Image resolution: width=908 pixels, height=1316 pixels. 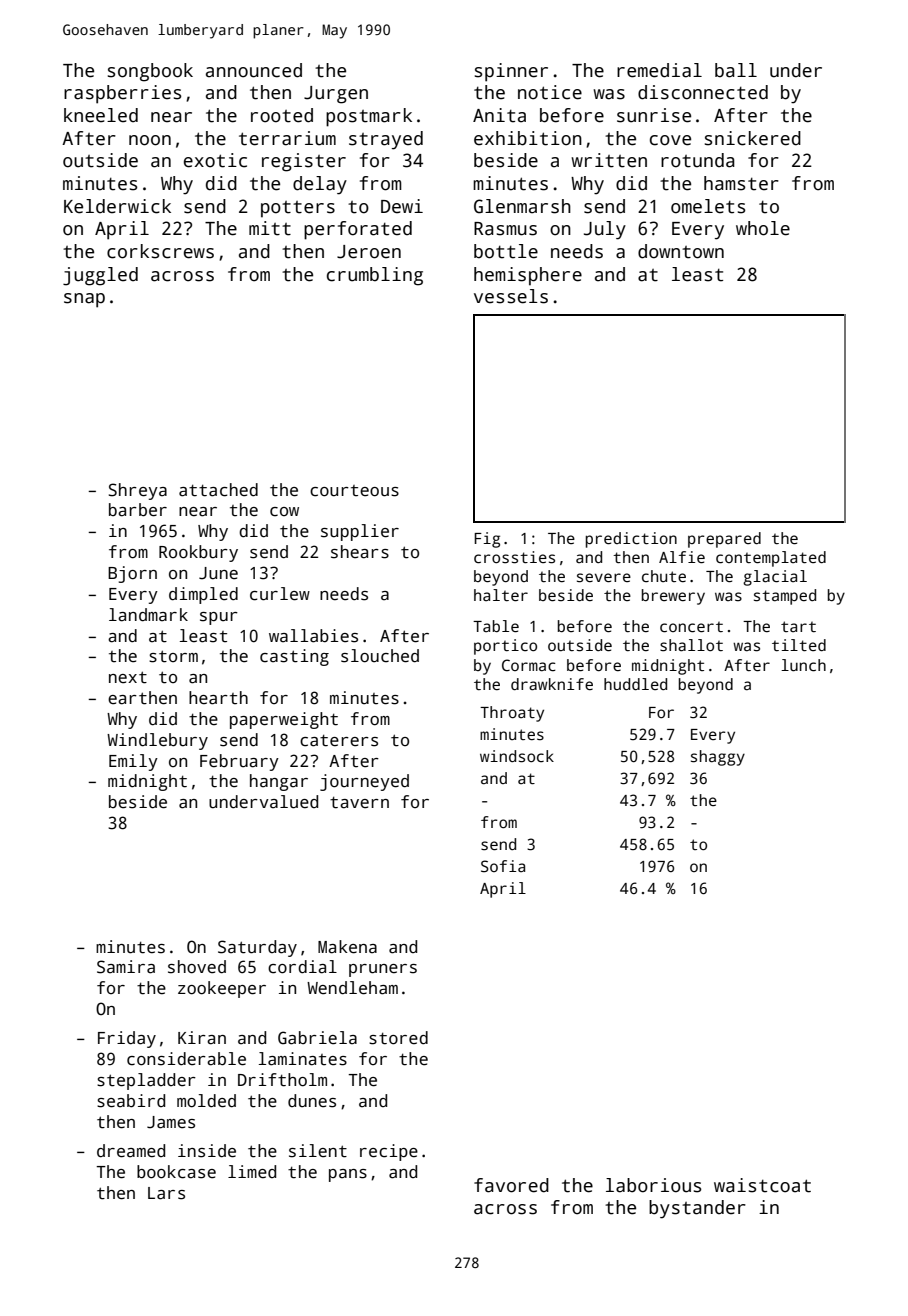 What do you see at coordinates (741, 183) in the screenshot?
I see `hamster` at bounding box center [741, 183].
